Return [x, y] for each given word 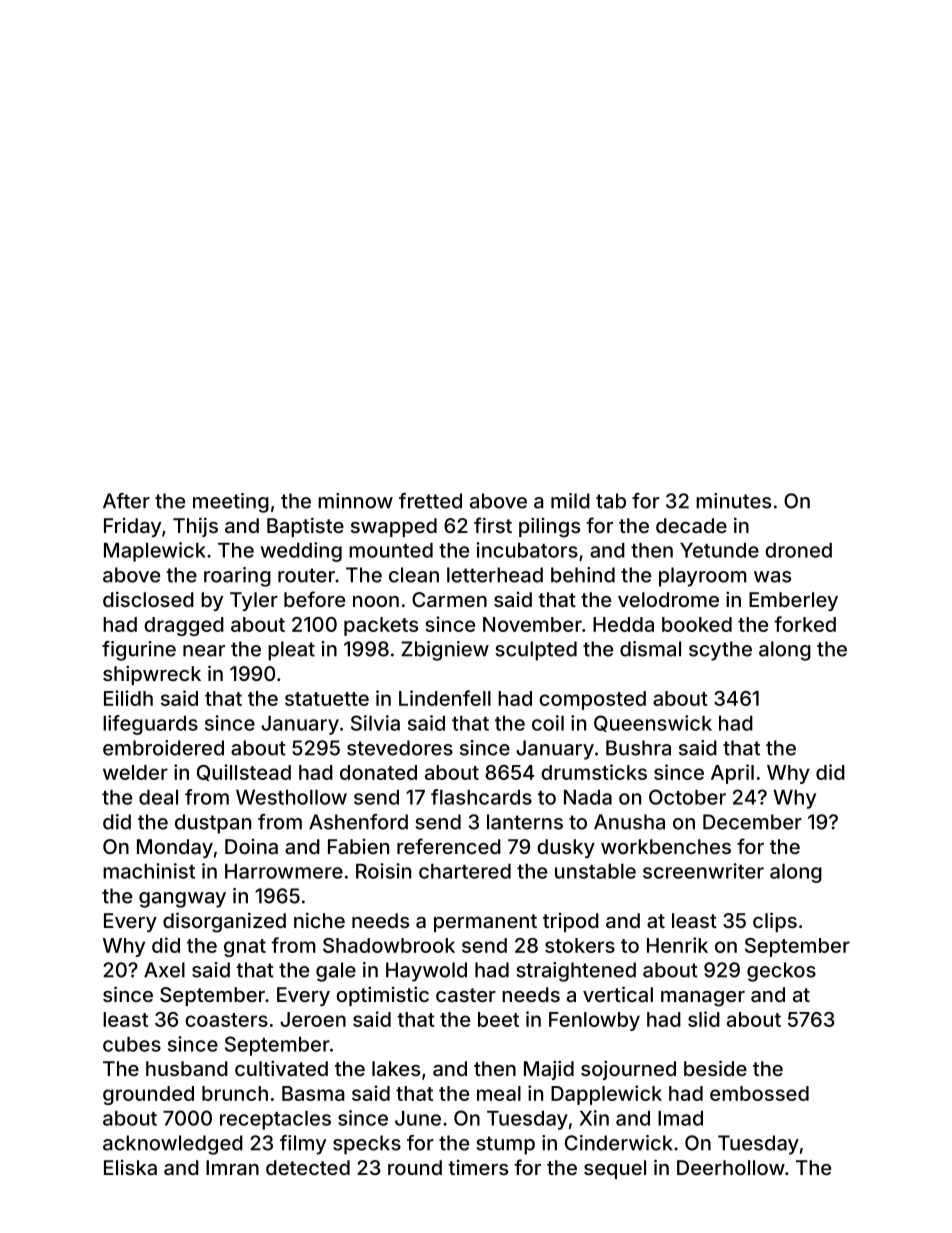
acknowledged [173, 1145]
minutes [733, 501]
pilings [549, 528]
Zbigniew [445, 651]
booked [697, 624]
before [314, 599]
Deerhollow [731, 1167]
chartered [465, 871]
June [418, 1118]
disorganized [224, 922]
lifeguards [150, 725]
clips [775, 922]
